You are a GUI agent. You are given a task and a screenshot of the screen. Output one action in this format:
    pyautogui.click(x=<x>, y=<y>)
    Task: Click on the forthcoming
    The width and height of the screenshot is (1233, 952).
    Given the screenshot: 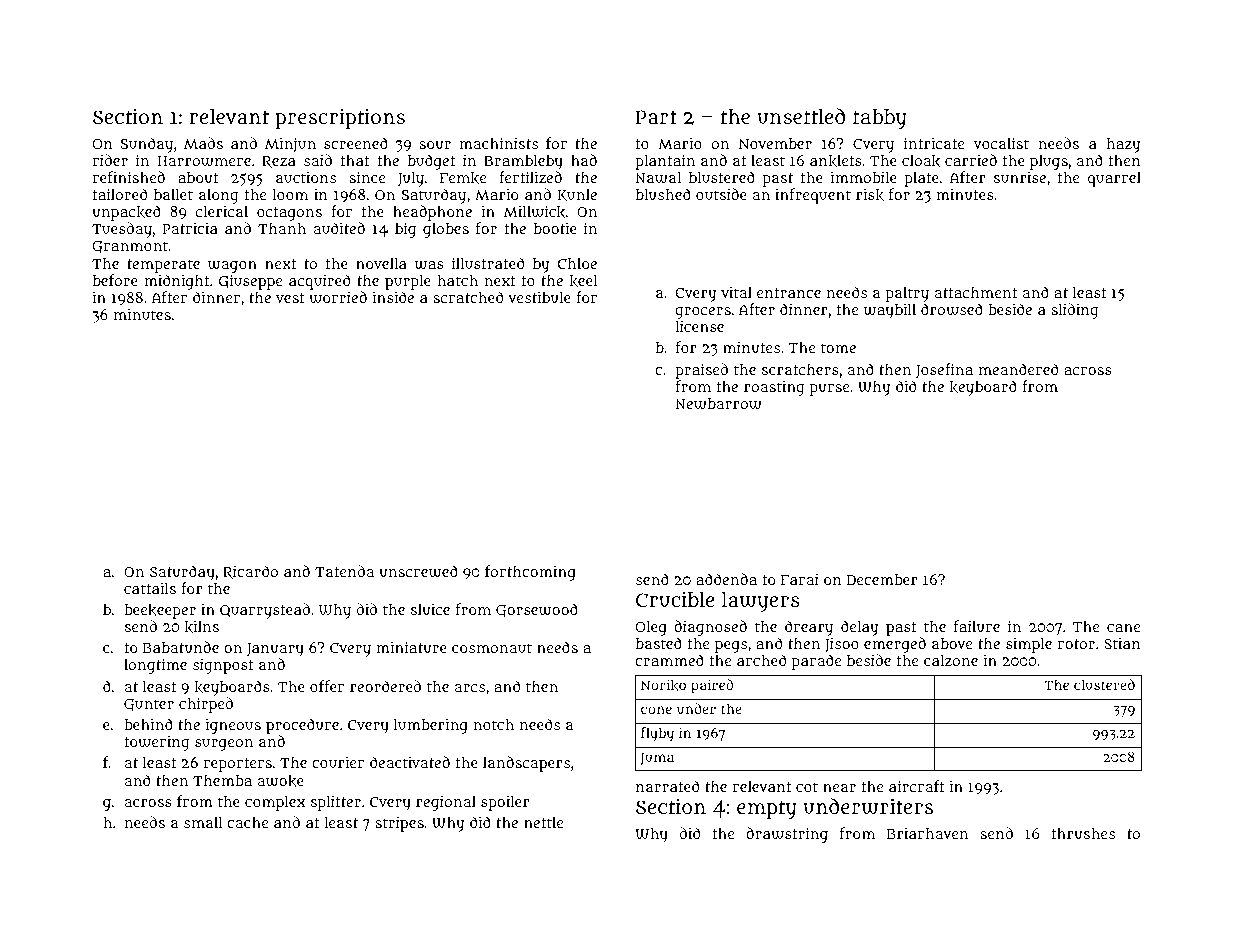 What is the action you would take?
    pyautogui.click(x=530, y=573)
